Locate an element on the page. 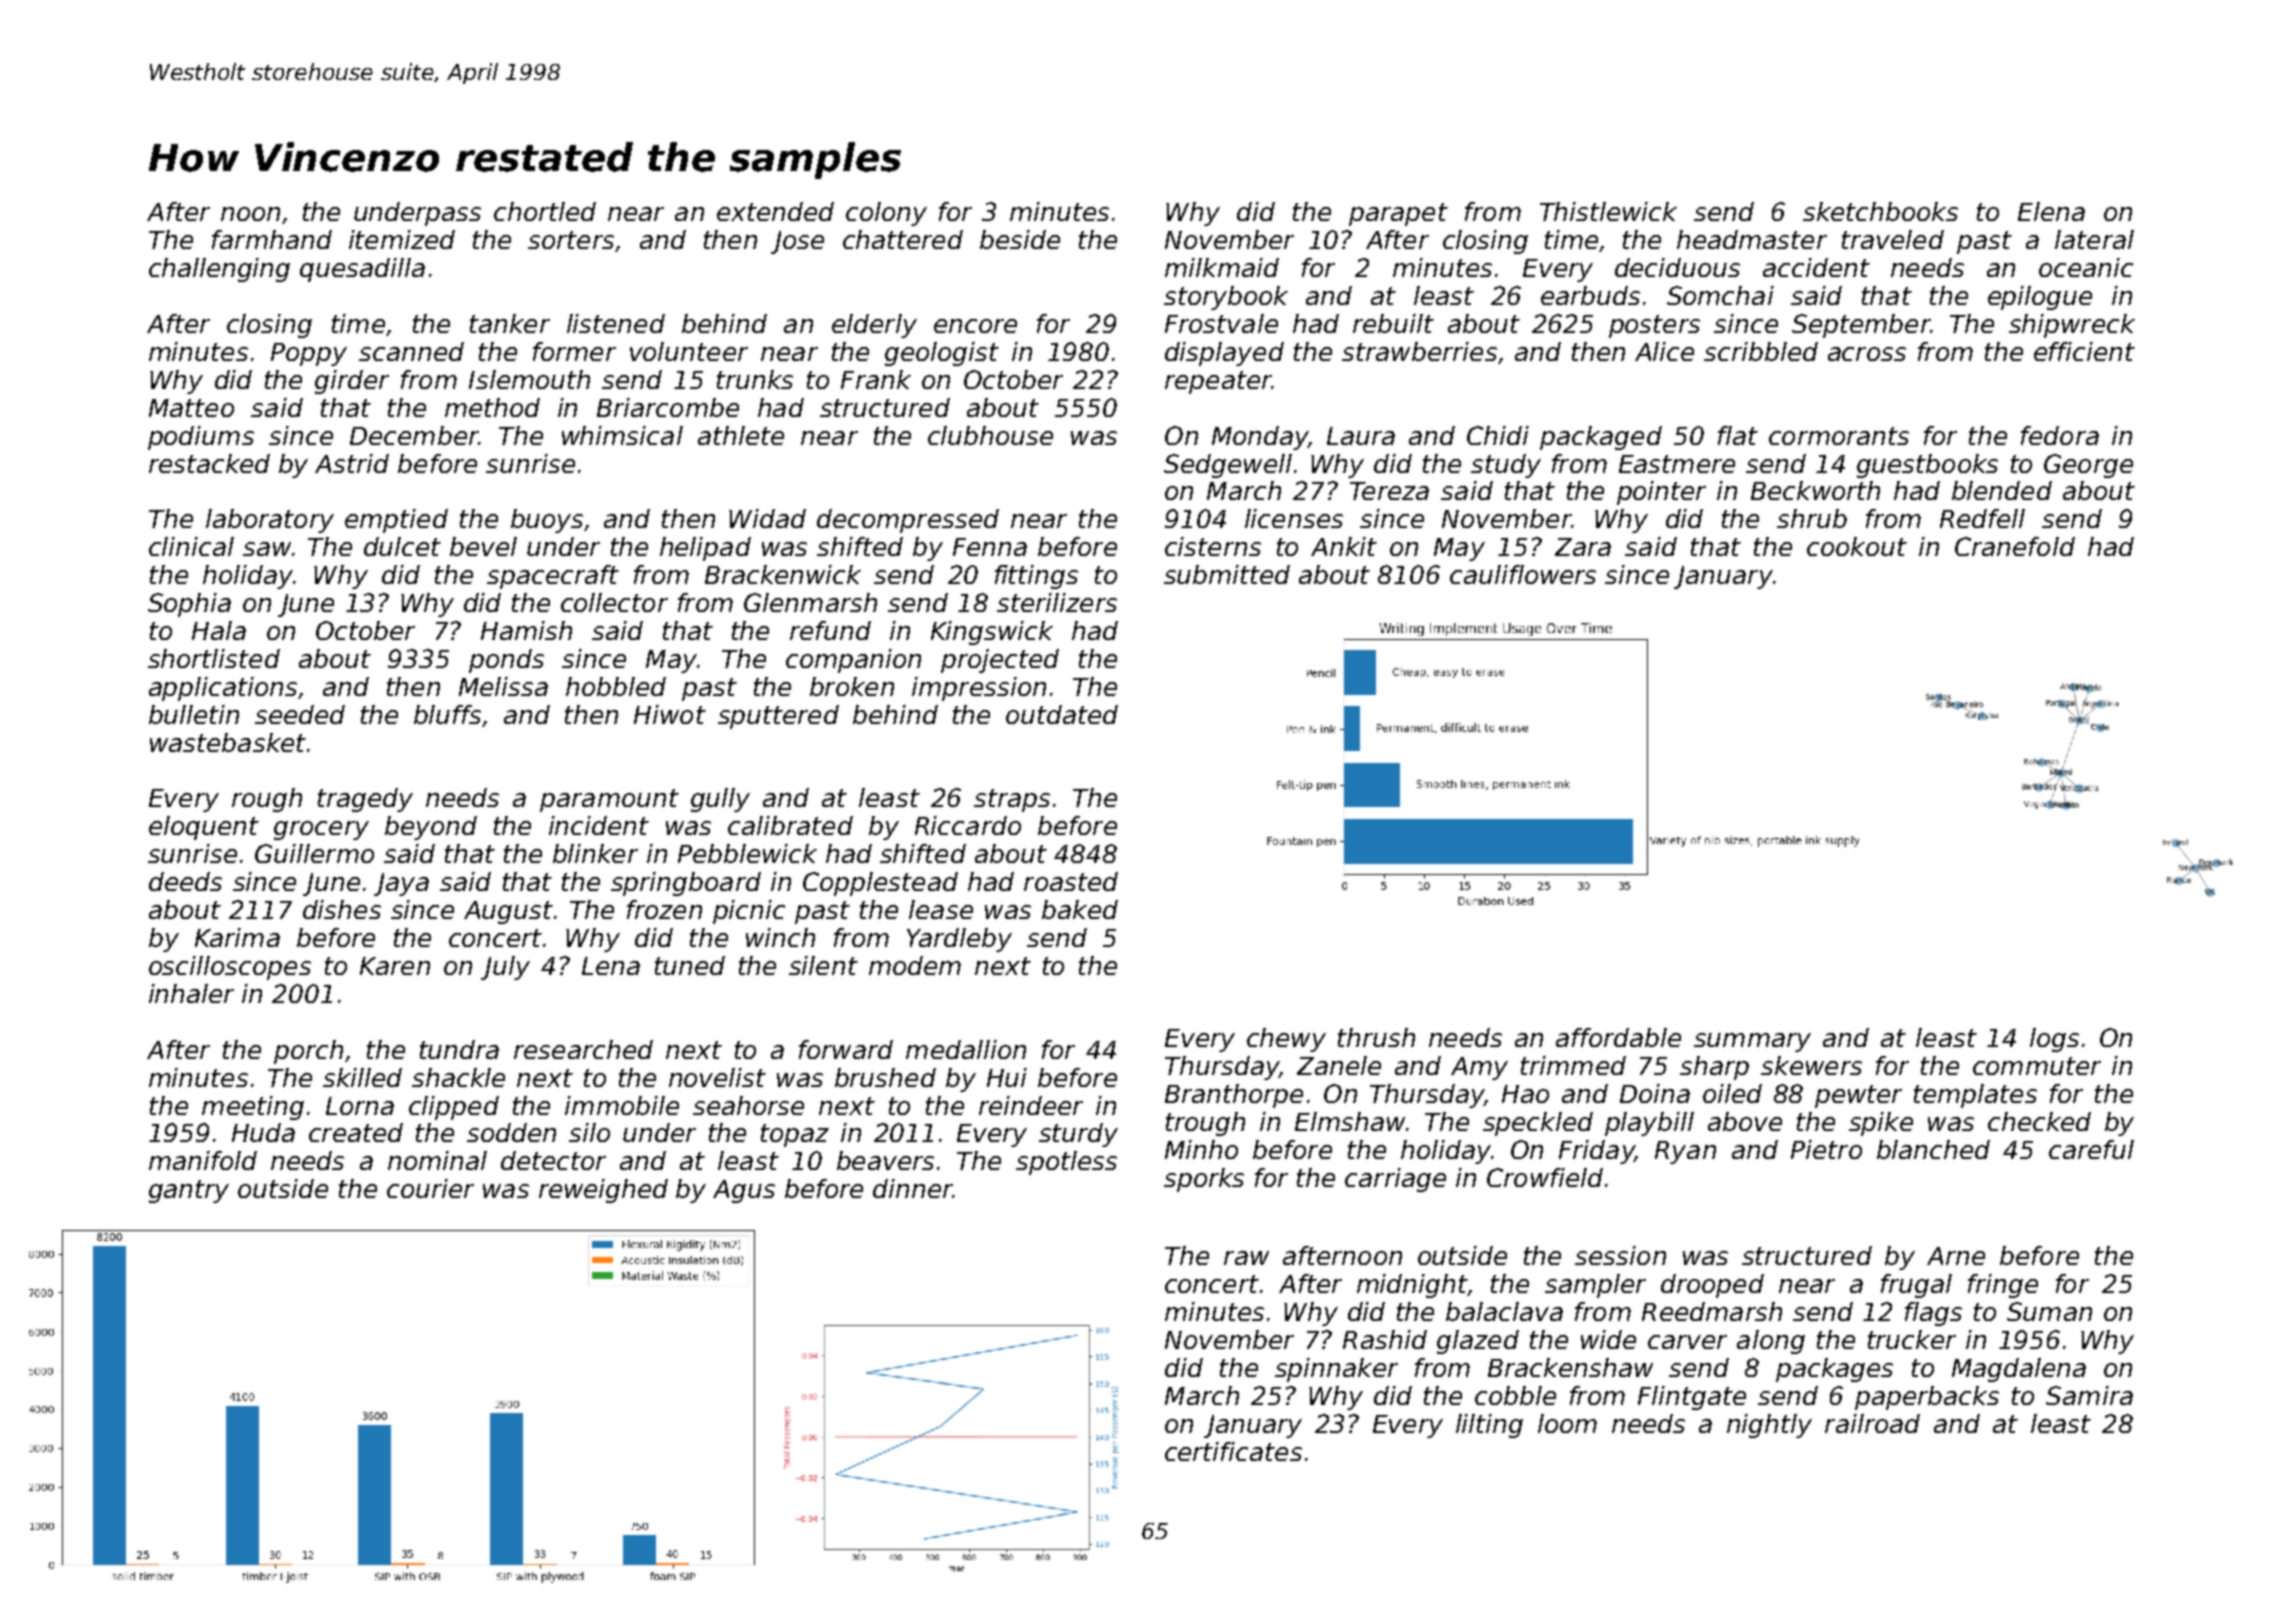  calibrated is located at coordinates (790, 825).
